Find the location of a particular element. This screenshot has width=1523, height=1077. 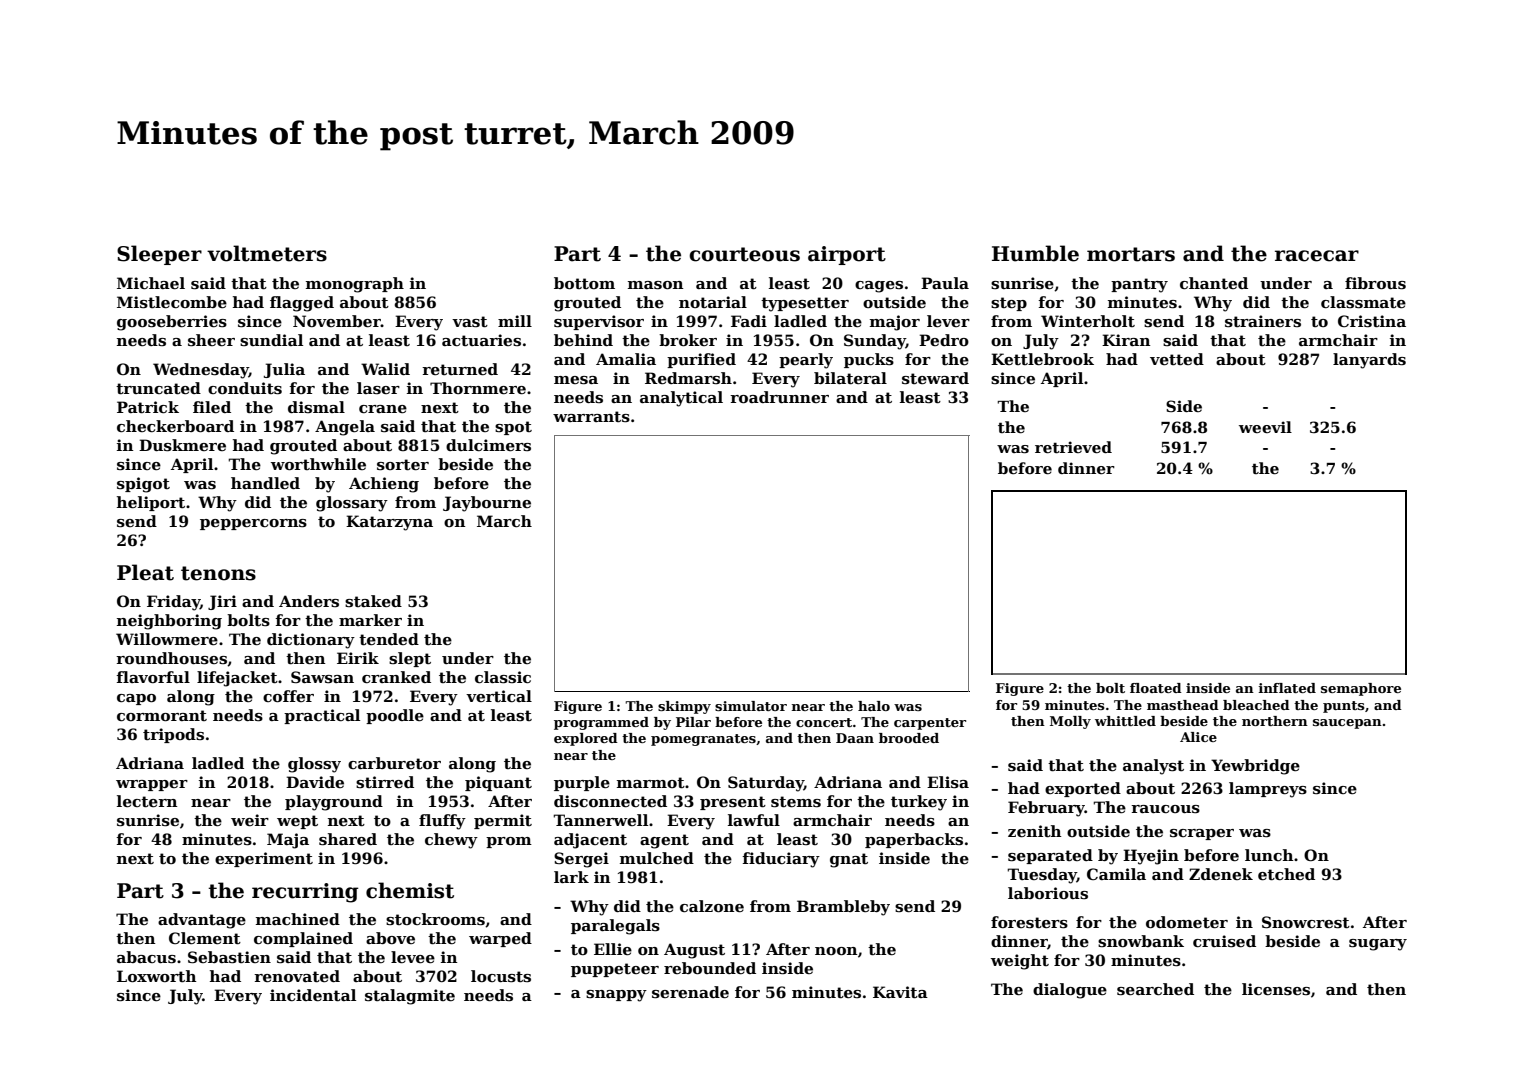

Sleeper is located at coordinates (159, 255).
